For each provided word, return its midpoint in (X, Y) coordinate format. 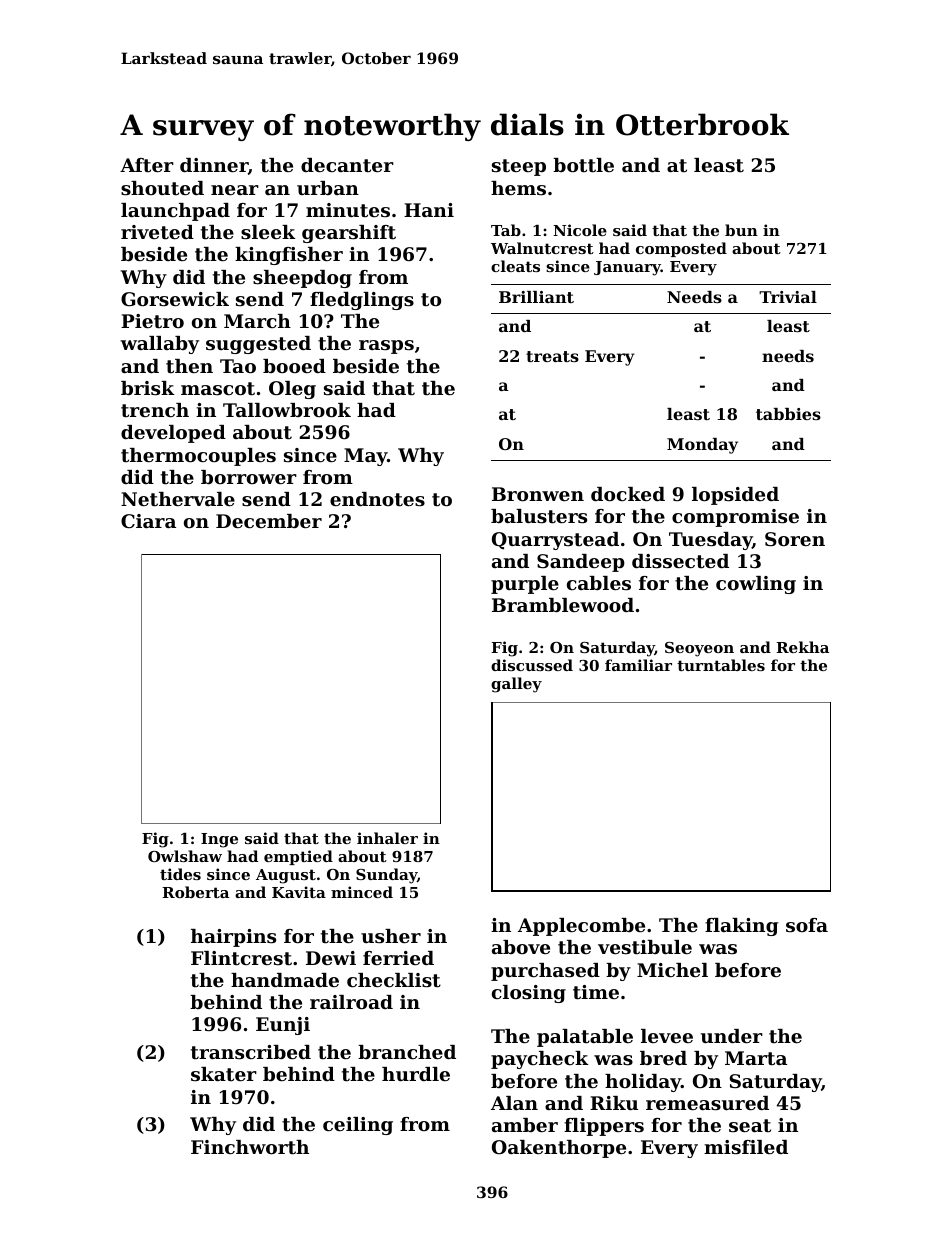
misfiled (746, 1147)
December (269, 521)
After (147, 165)
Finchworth (250, 1147)
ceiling (358, 1126)
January (627, 268)
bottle (583, 165)
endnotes (377, 499)
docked (628, 494)
